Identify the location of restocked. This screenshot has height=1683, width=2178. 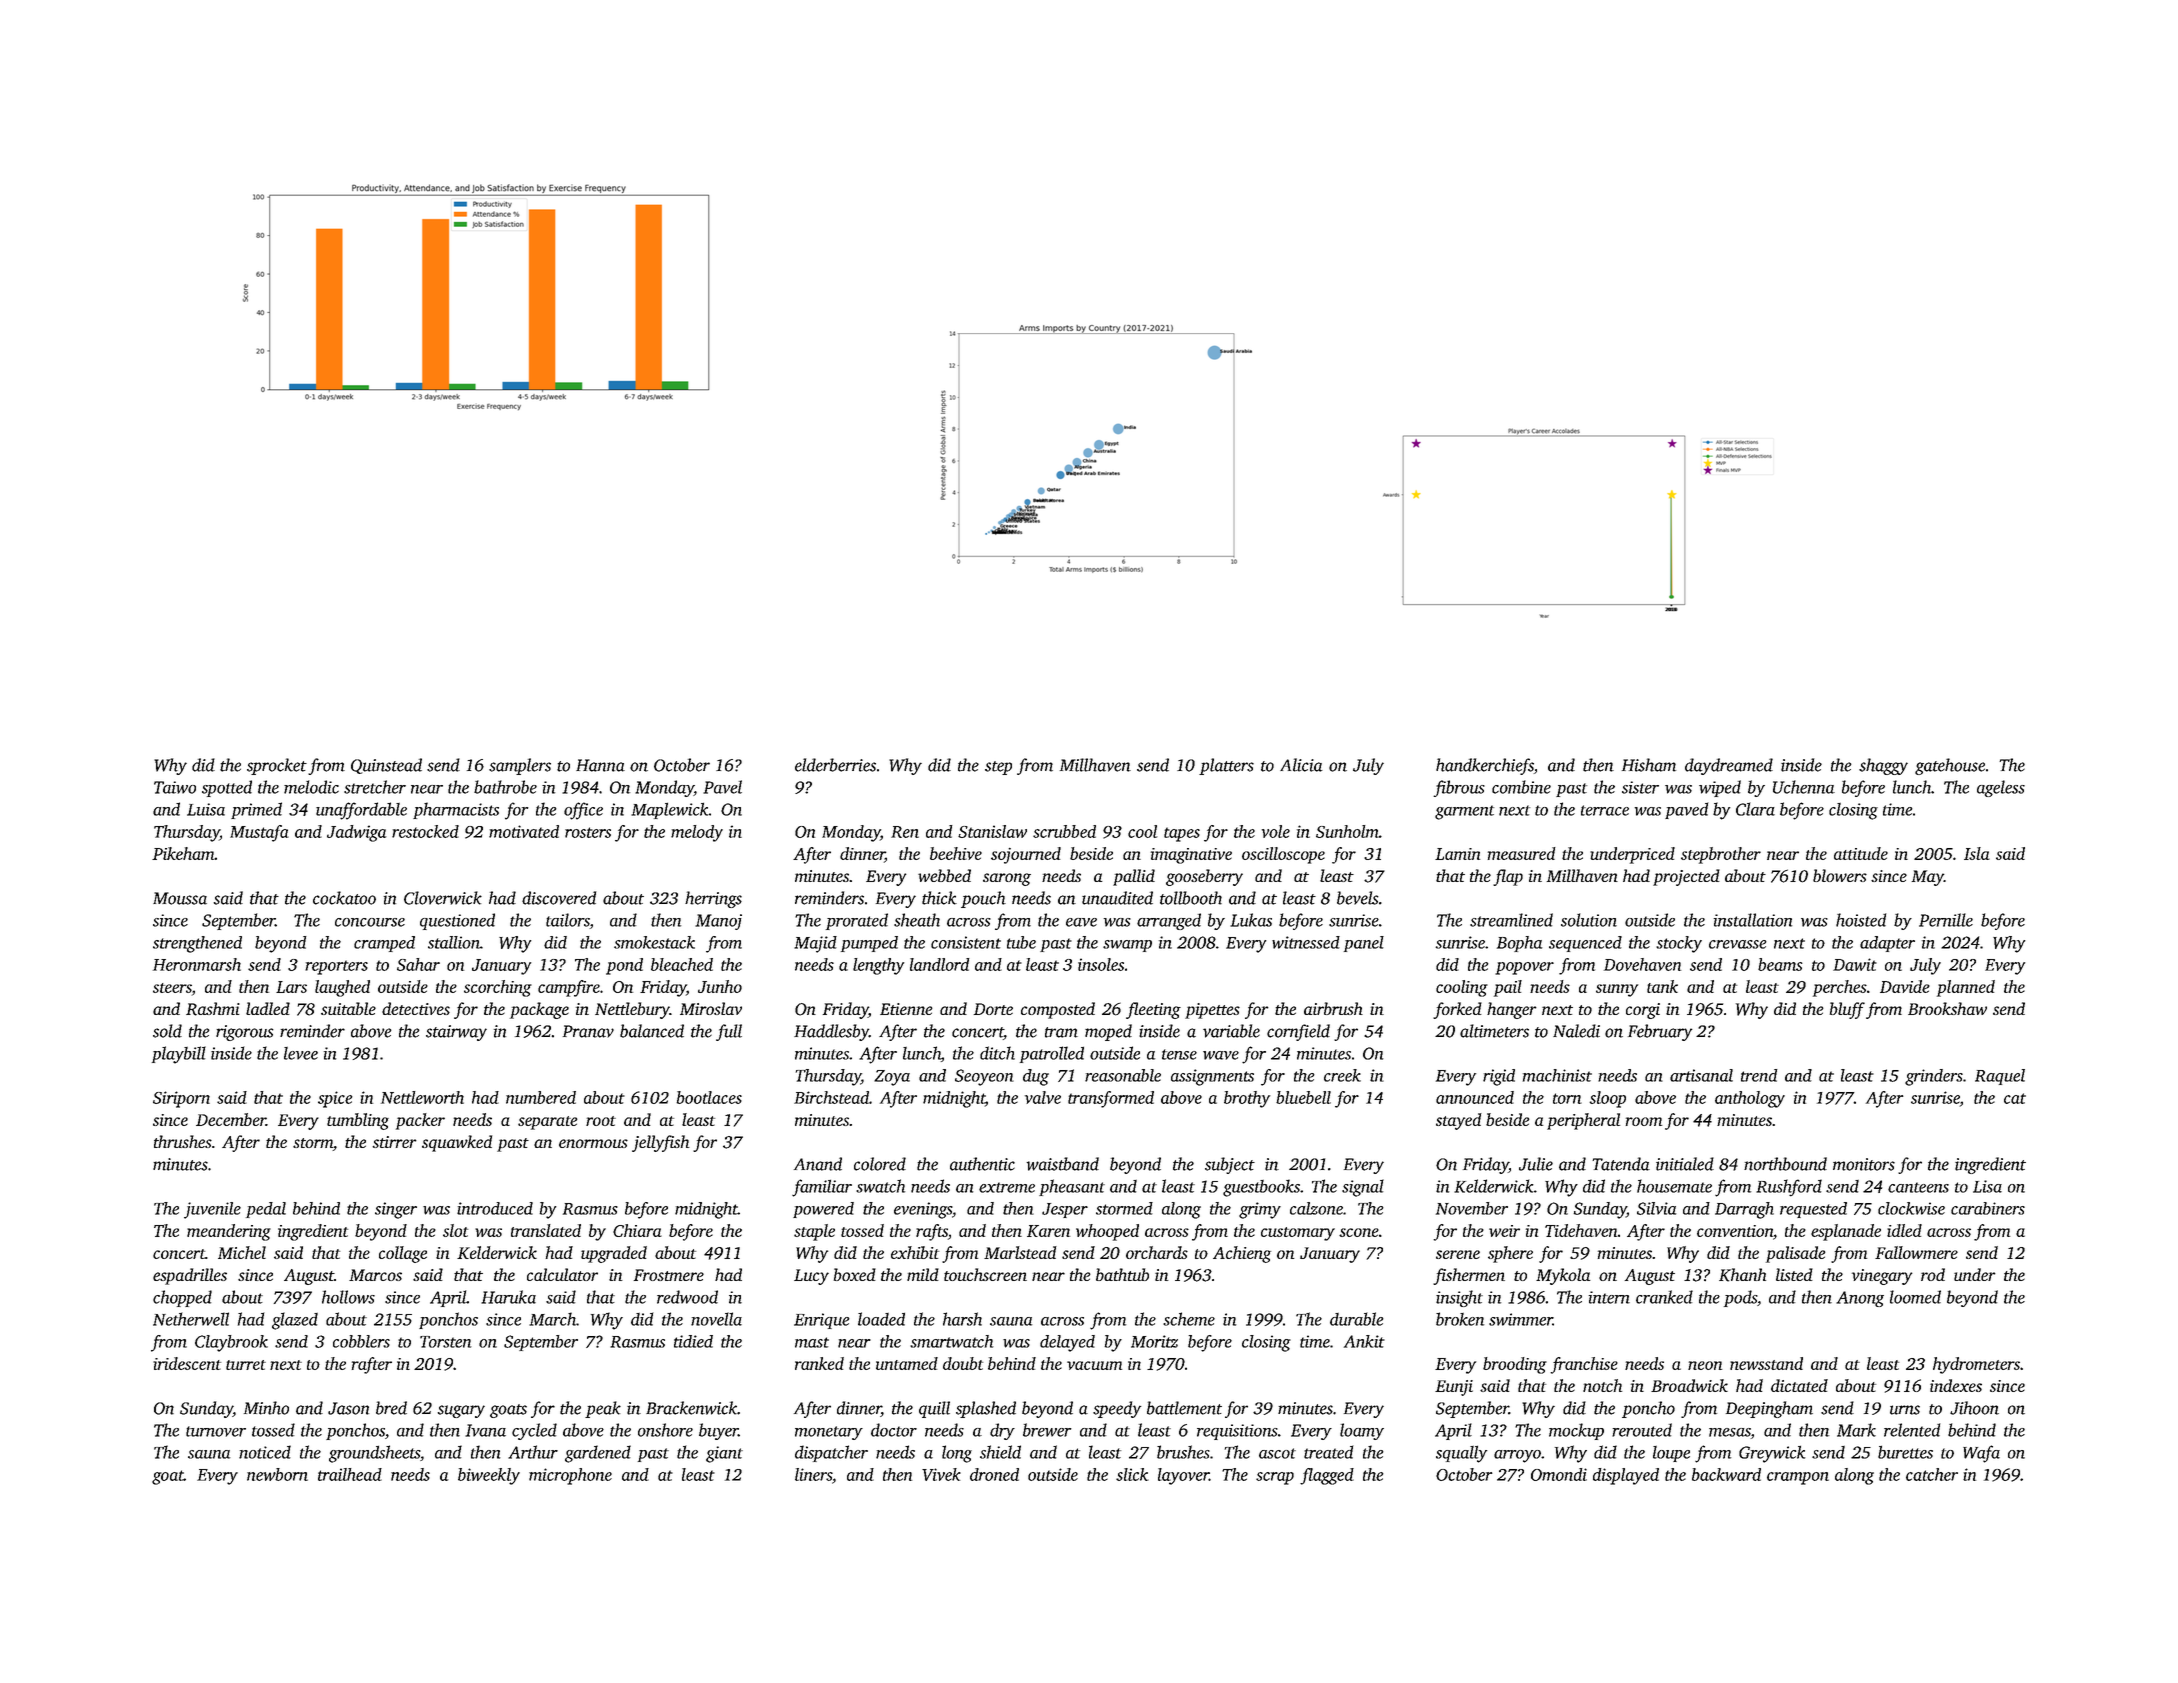
(425, 831).
